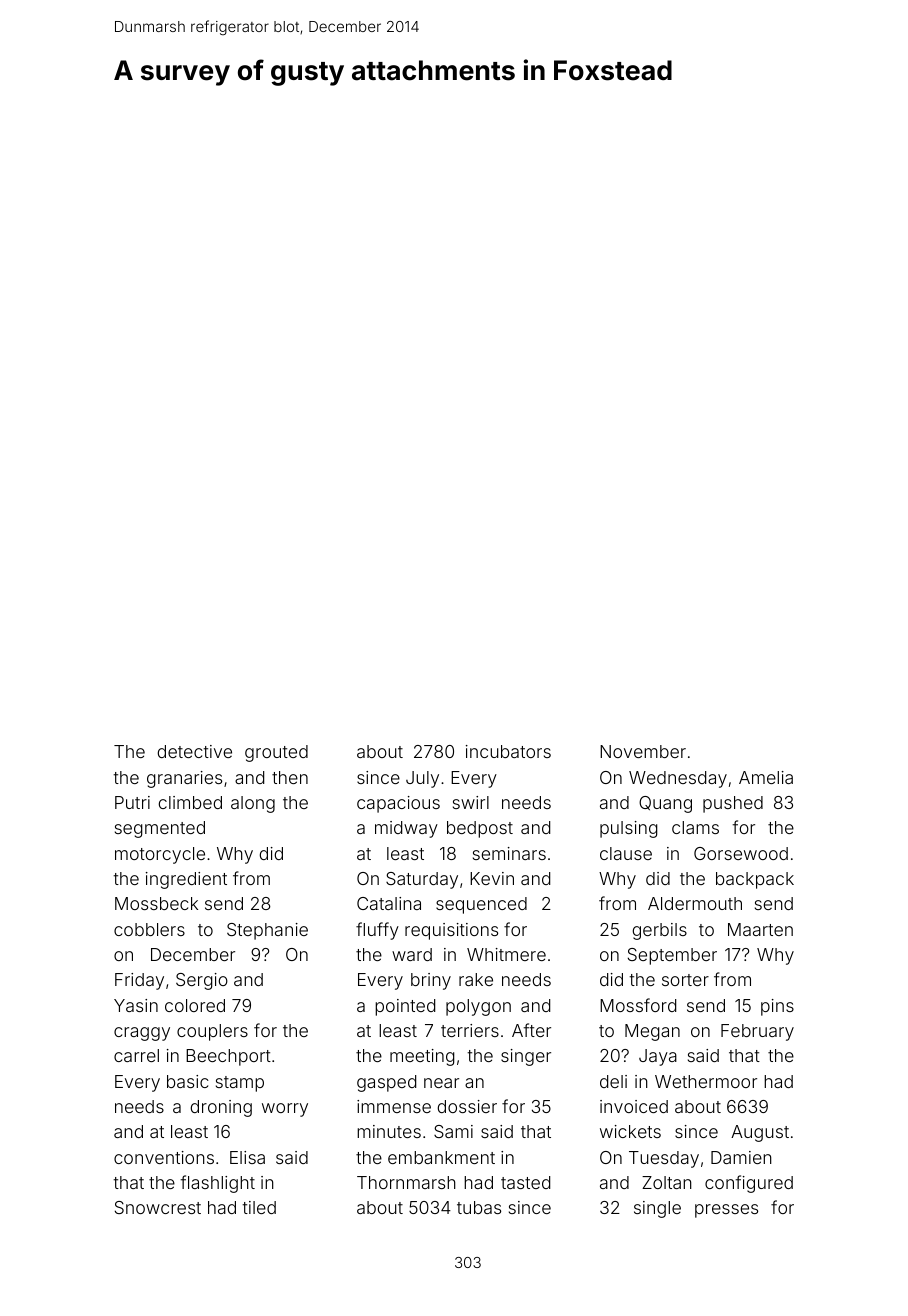 The width and height of the image is (908, 1316). I want to click on requisitions, so click(451, 931).
